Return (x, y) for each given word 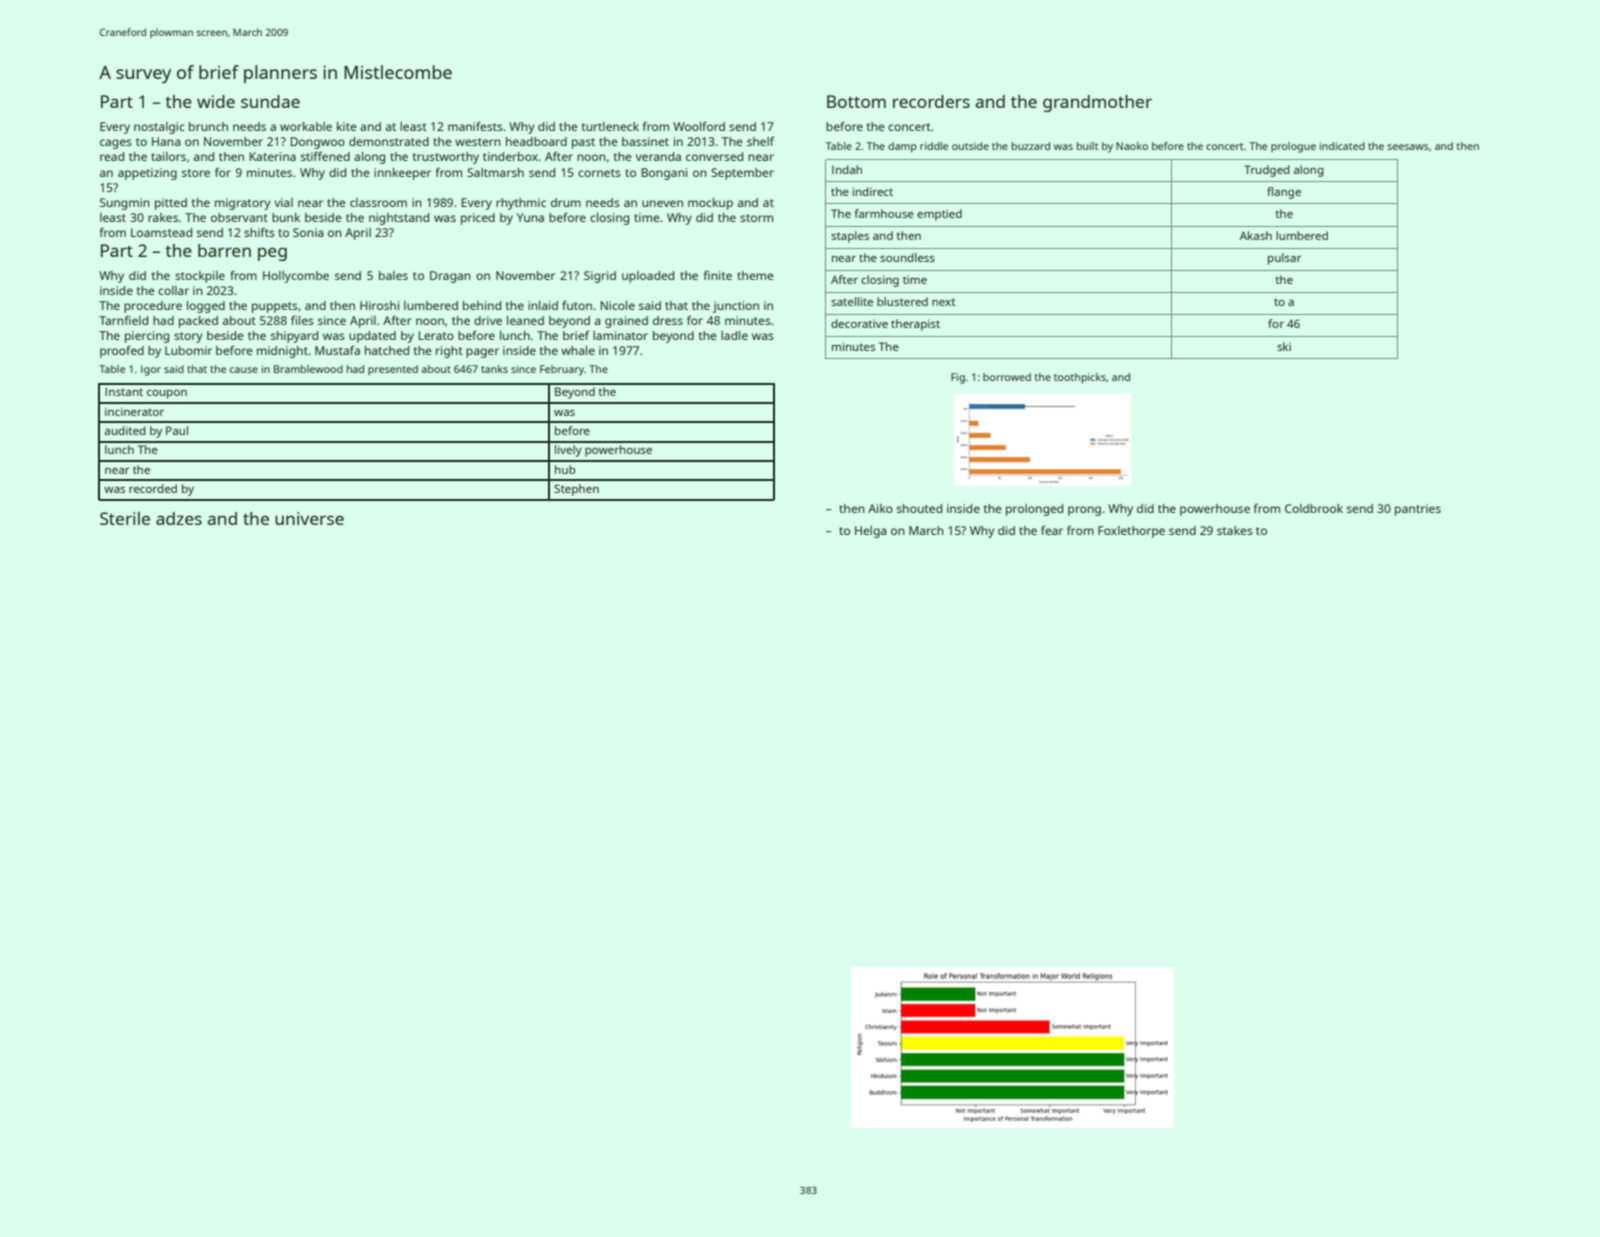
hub (565, 469)
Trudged (1267, 171)
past (583, 143)
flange (1284, 193)
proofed (122, 351)
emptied (939, 215)
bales (393, 275)
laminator (620, 335)
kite (347, 126)
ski (1284, 346)
